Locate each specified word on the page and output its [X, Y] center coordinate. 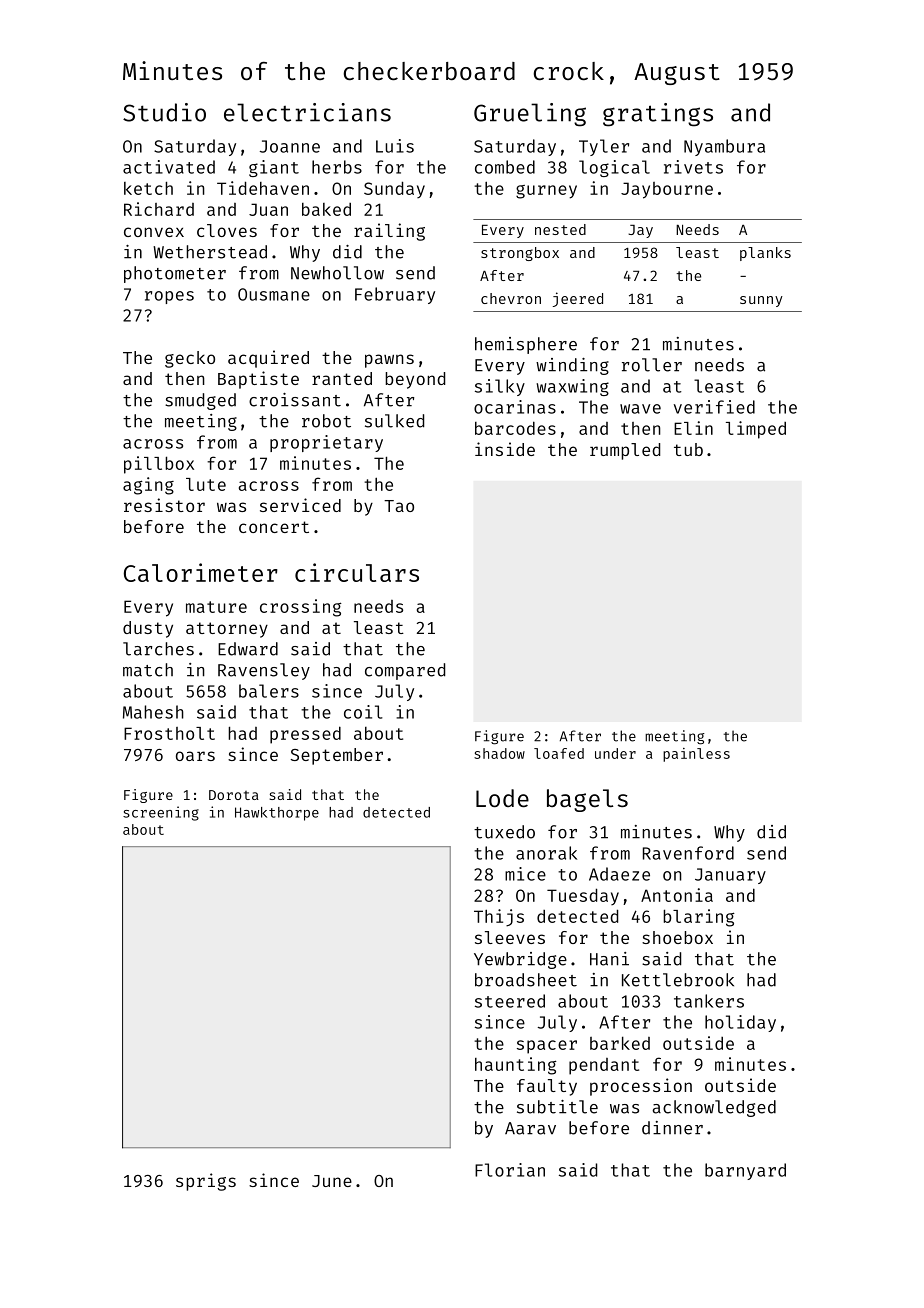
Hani [609, 959]
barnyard [745, 1171]
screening [161, 813]
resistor [164, 505]
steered [510, 1001]
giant [274, 168]
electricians [307, 112]
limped [756, 430]
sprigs [206, 1182]
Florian [510, 1170]
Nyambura [724, 147]
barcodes [515, 428]
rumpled [625, 451]
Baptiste [258, 380]
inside [505, 449]
